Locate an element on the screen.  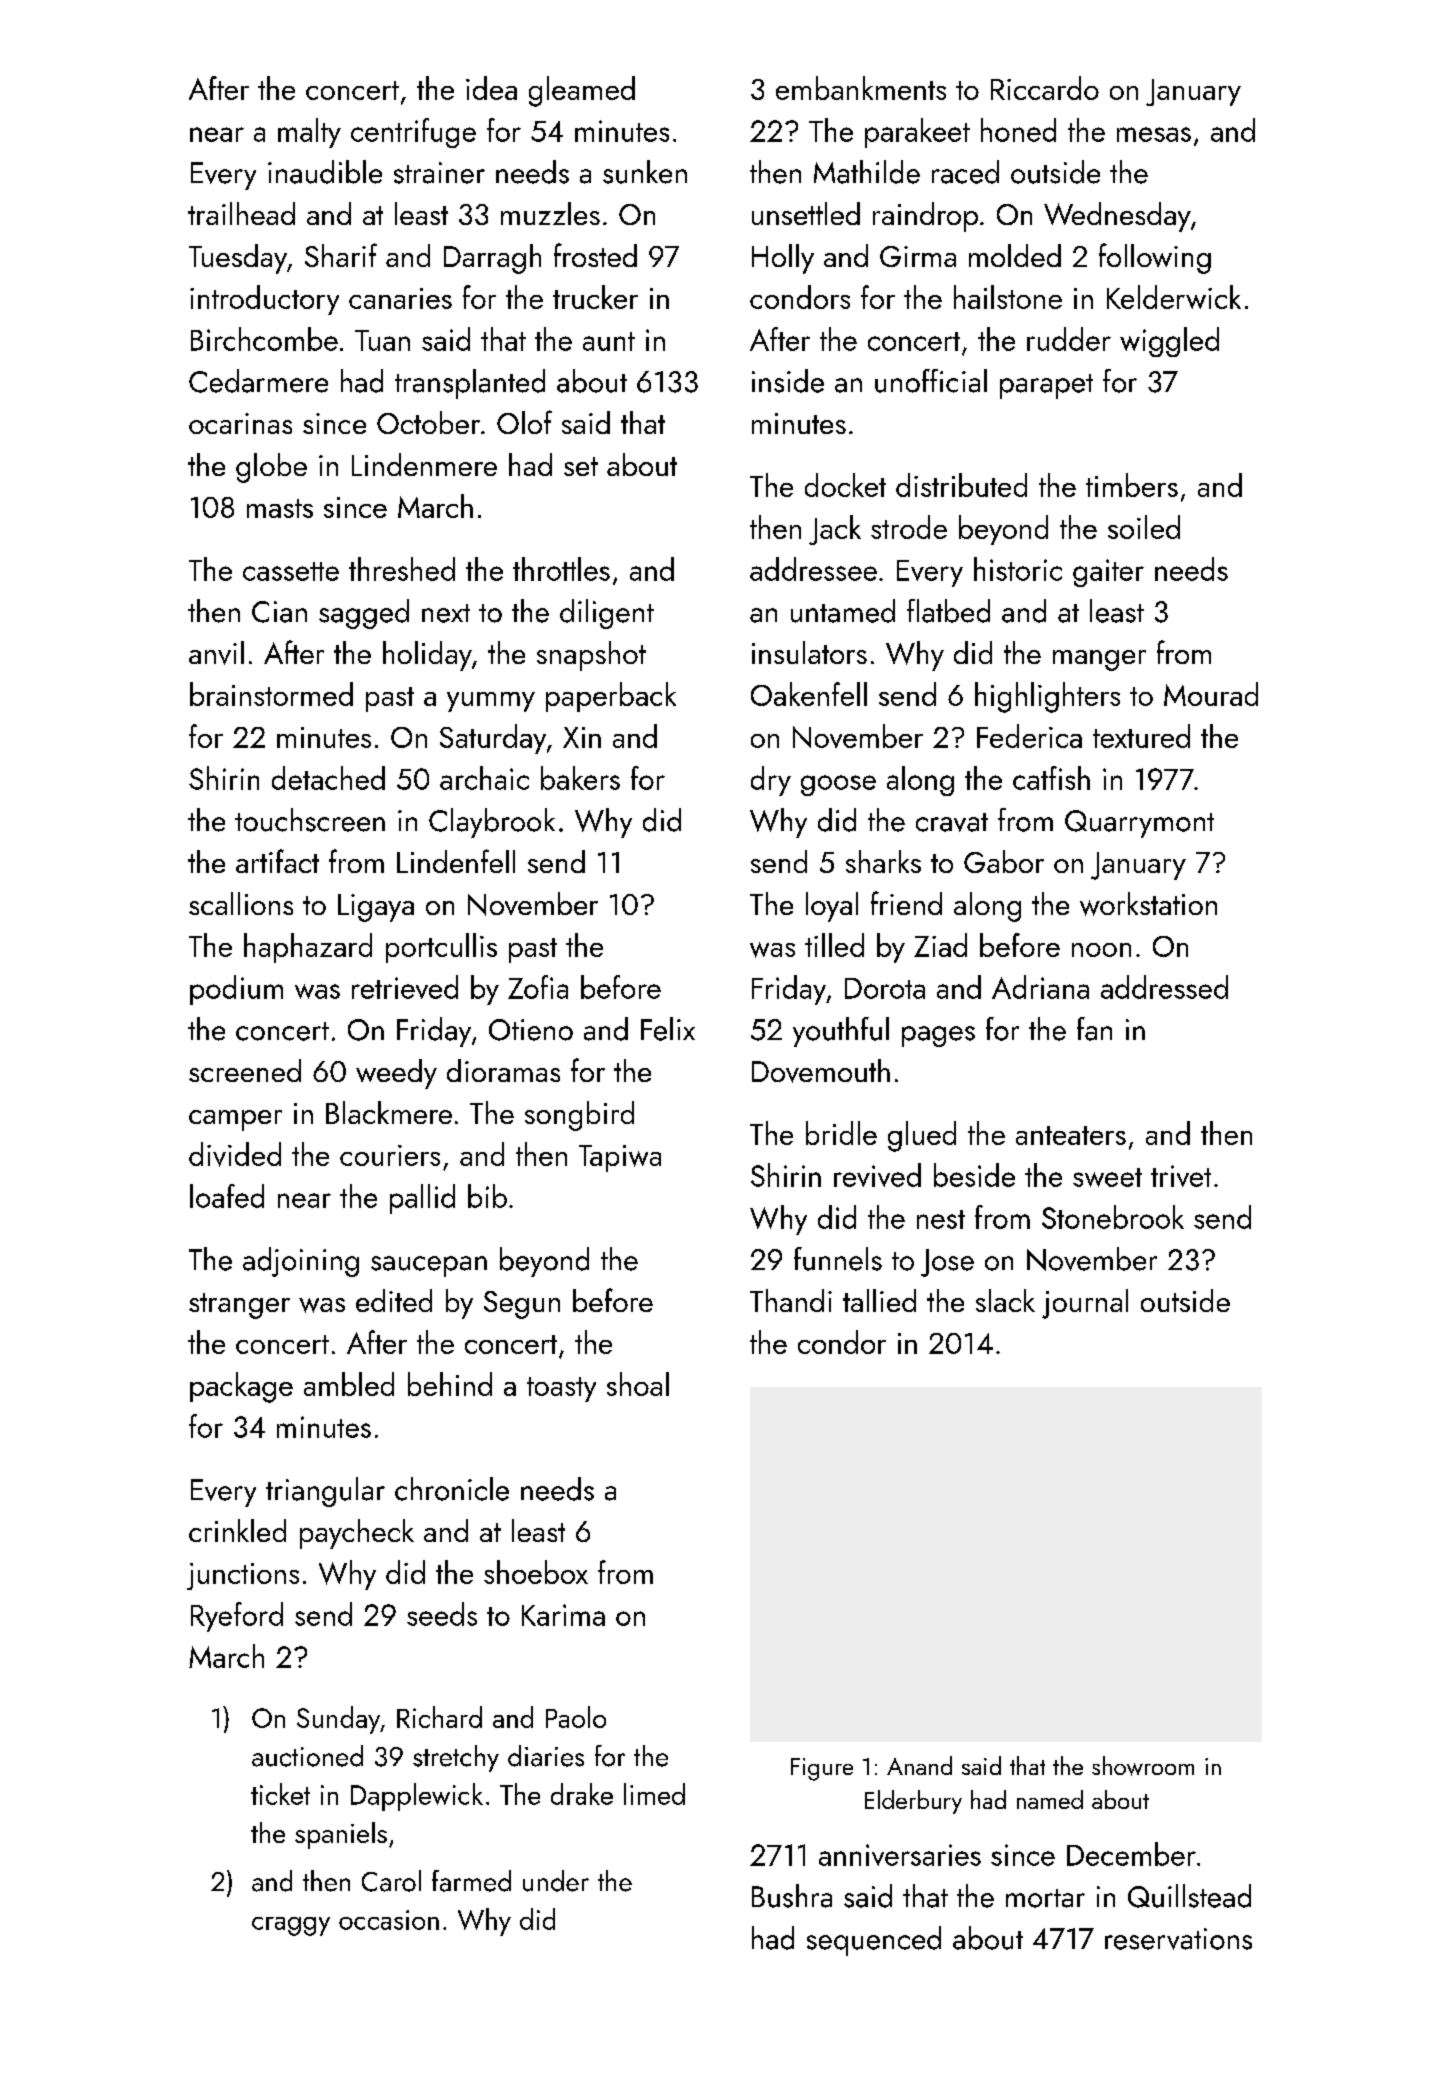
Riccardo is located at coordinates (1045, 88).
